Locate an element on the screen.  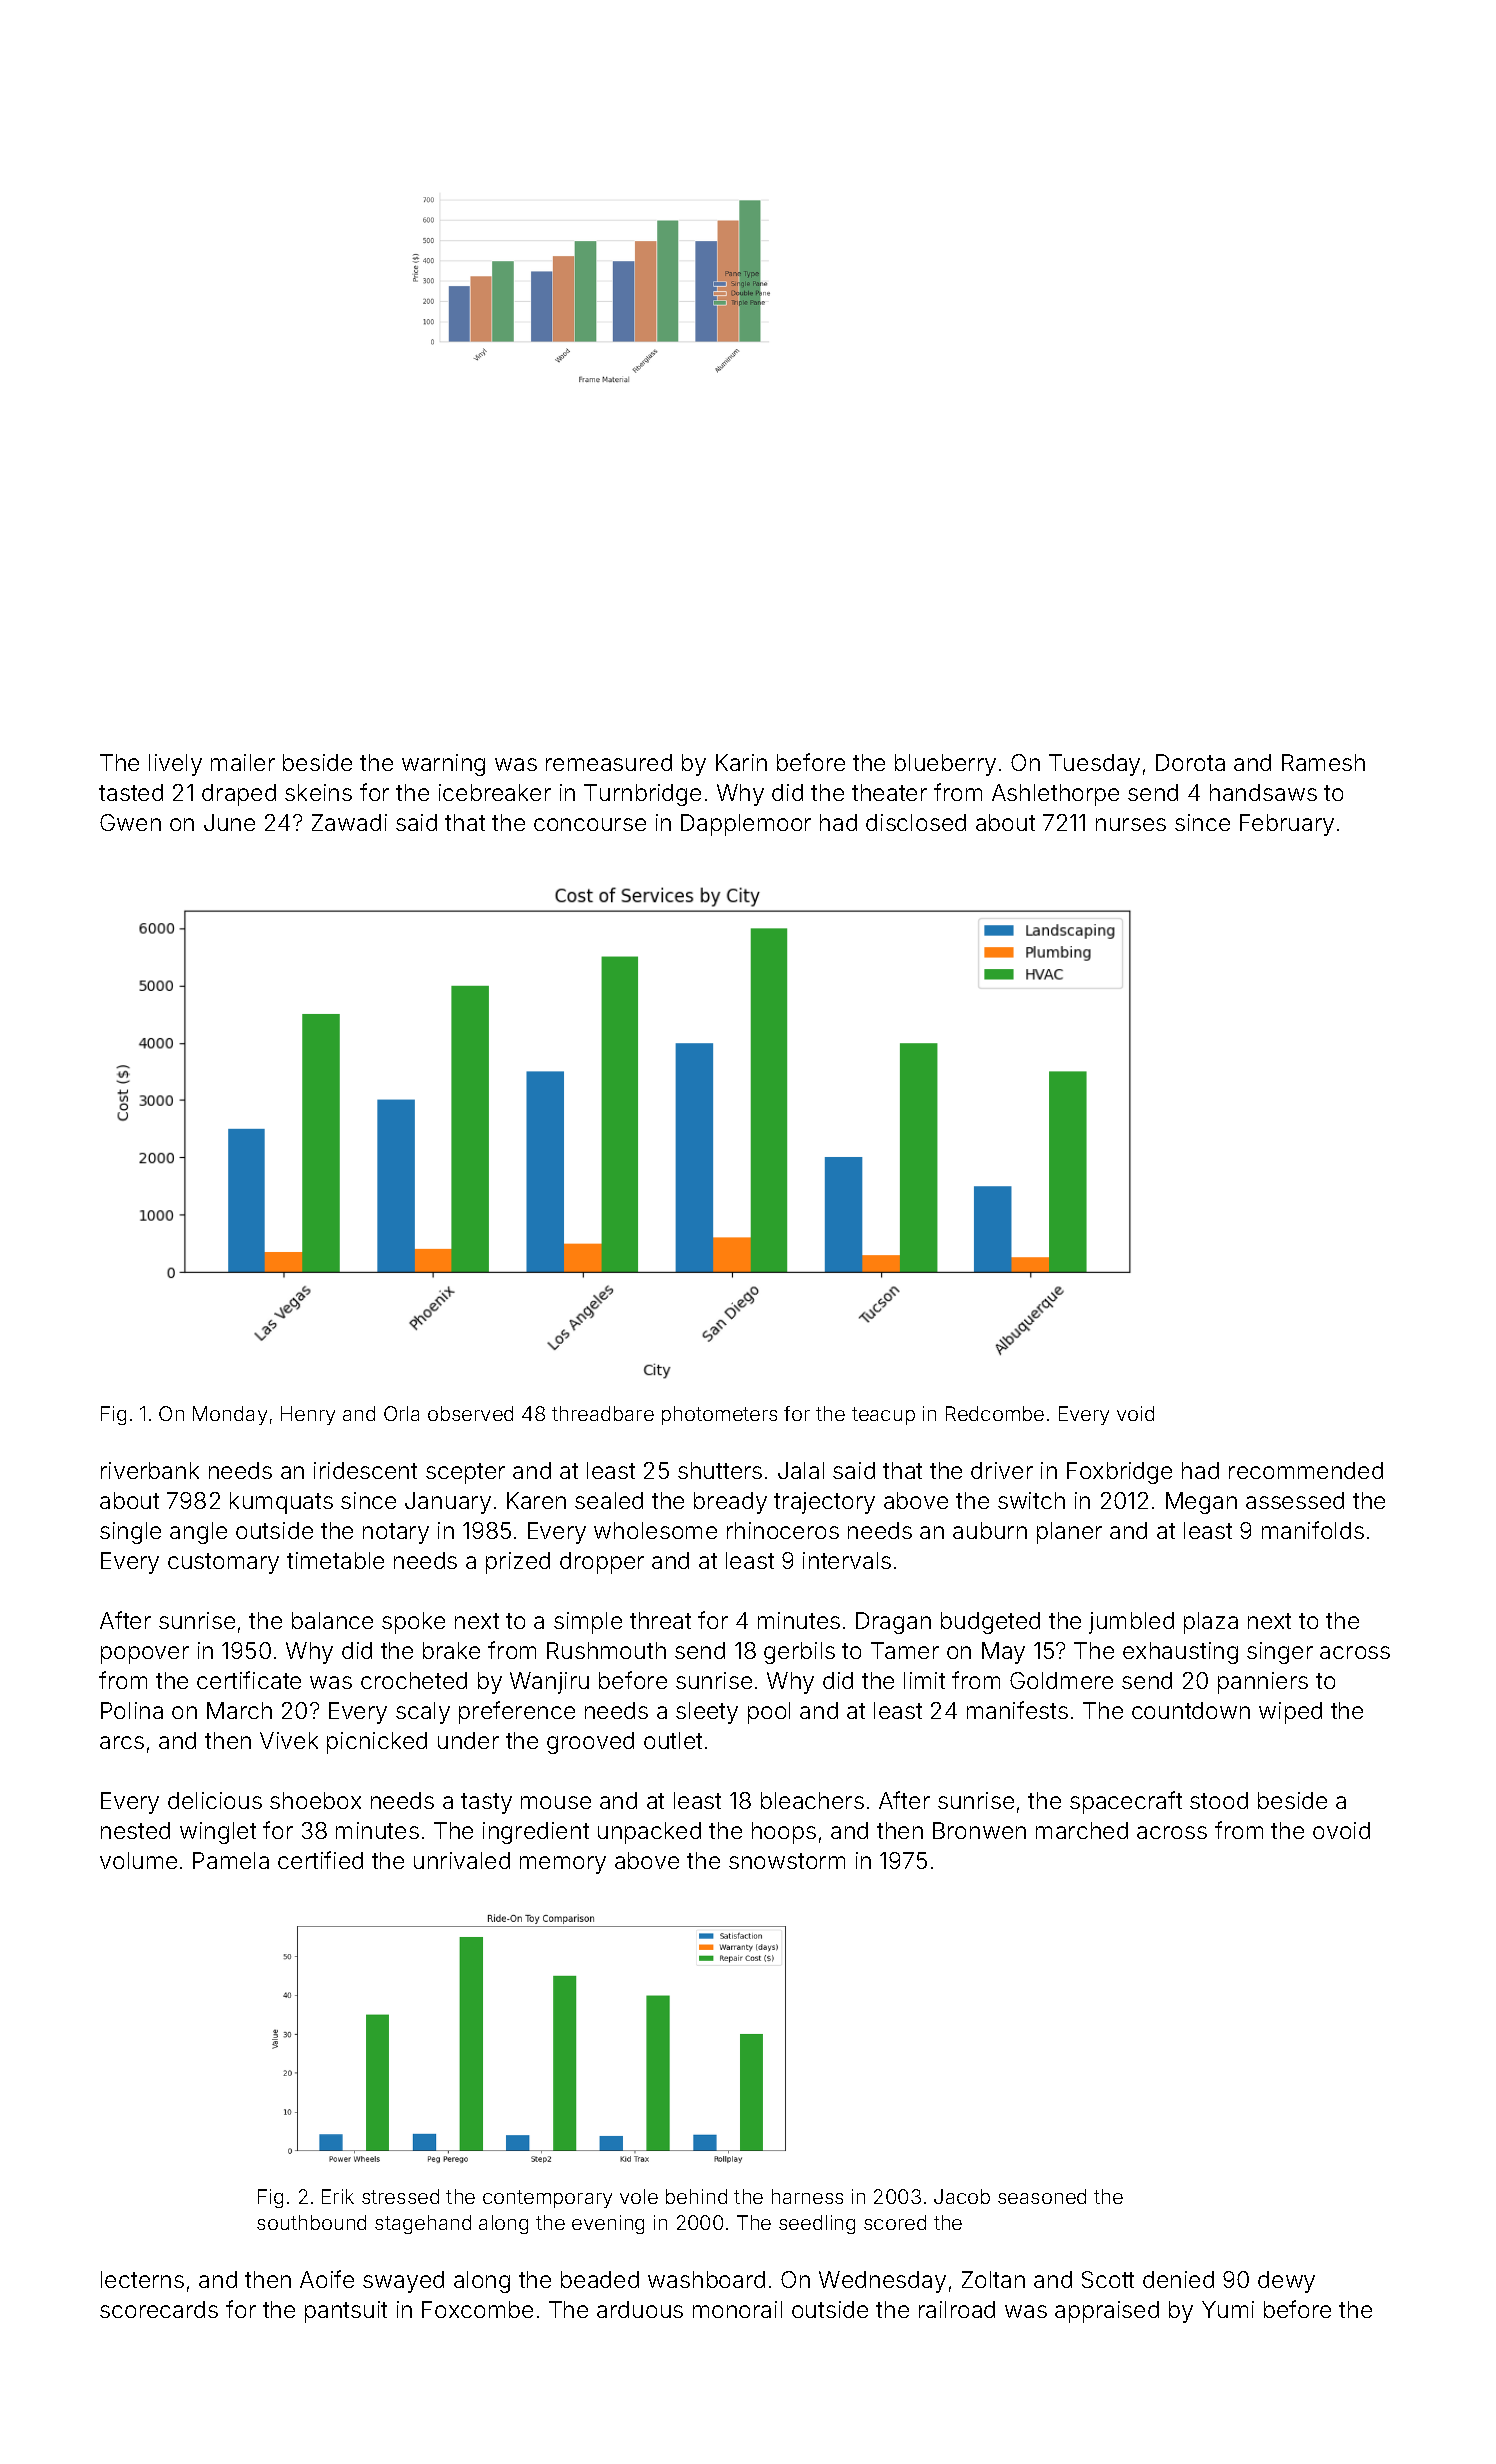
concourse is located at coordinates (590, 824).
